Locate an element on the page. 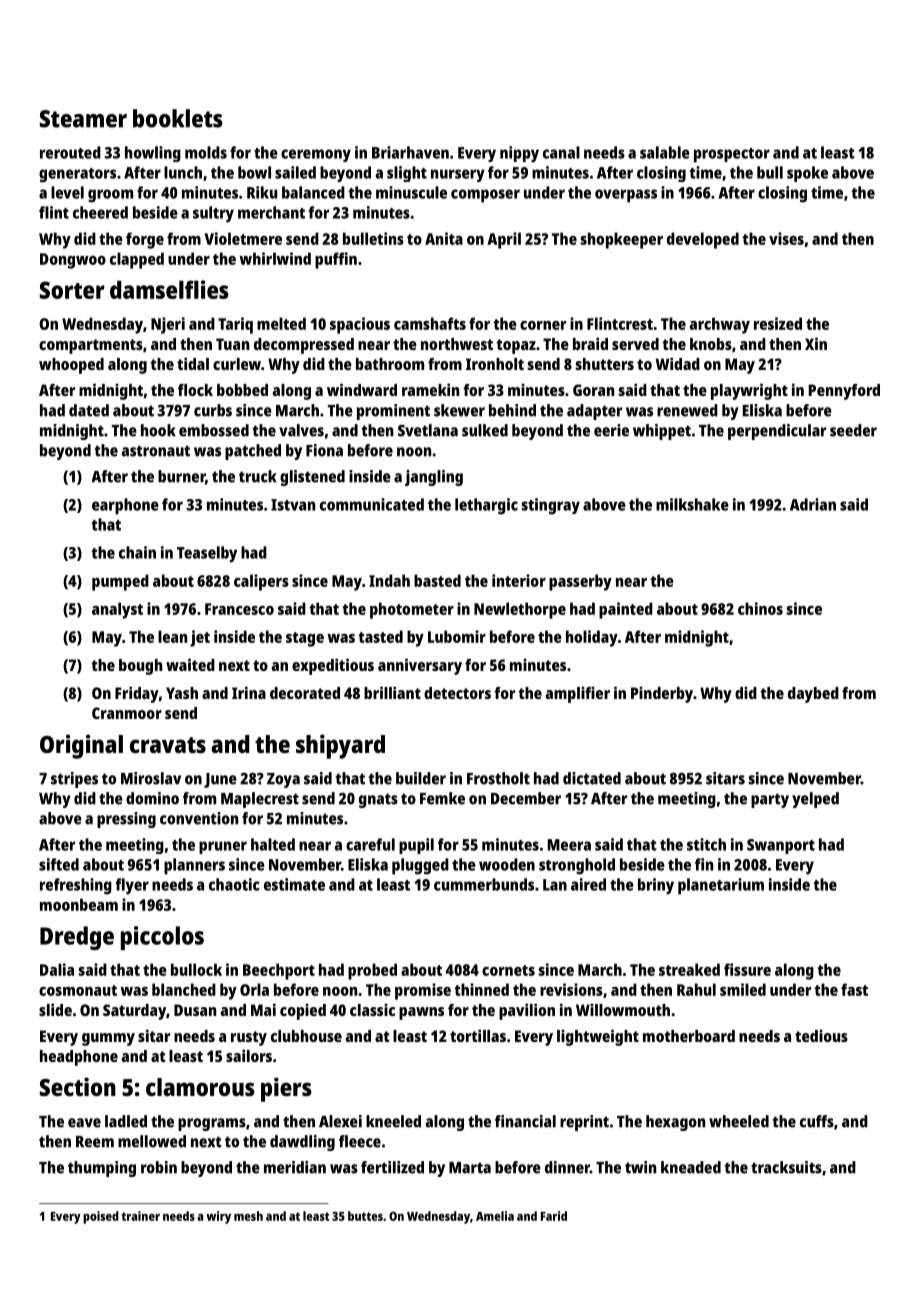 The image size is (924, 1308). cosmonaut is located at coordinates (78, 990).
